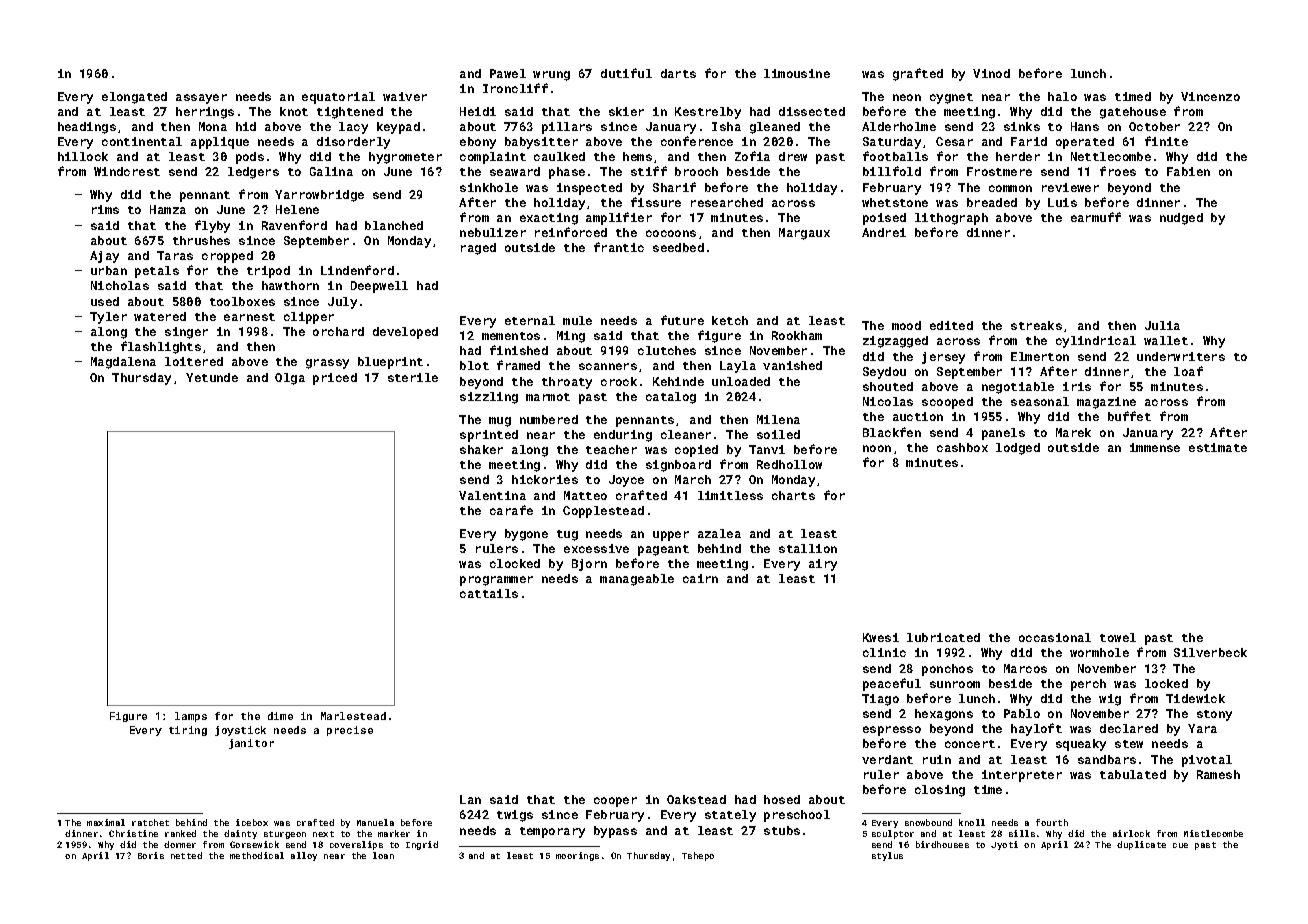  I want to click on hosed, so click(782, 799).
